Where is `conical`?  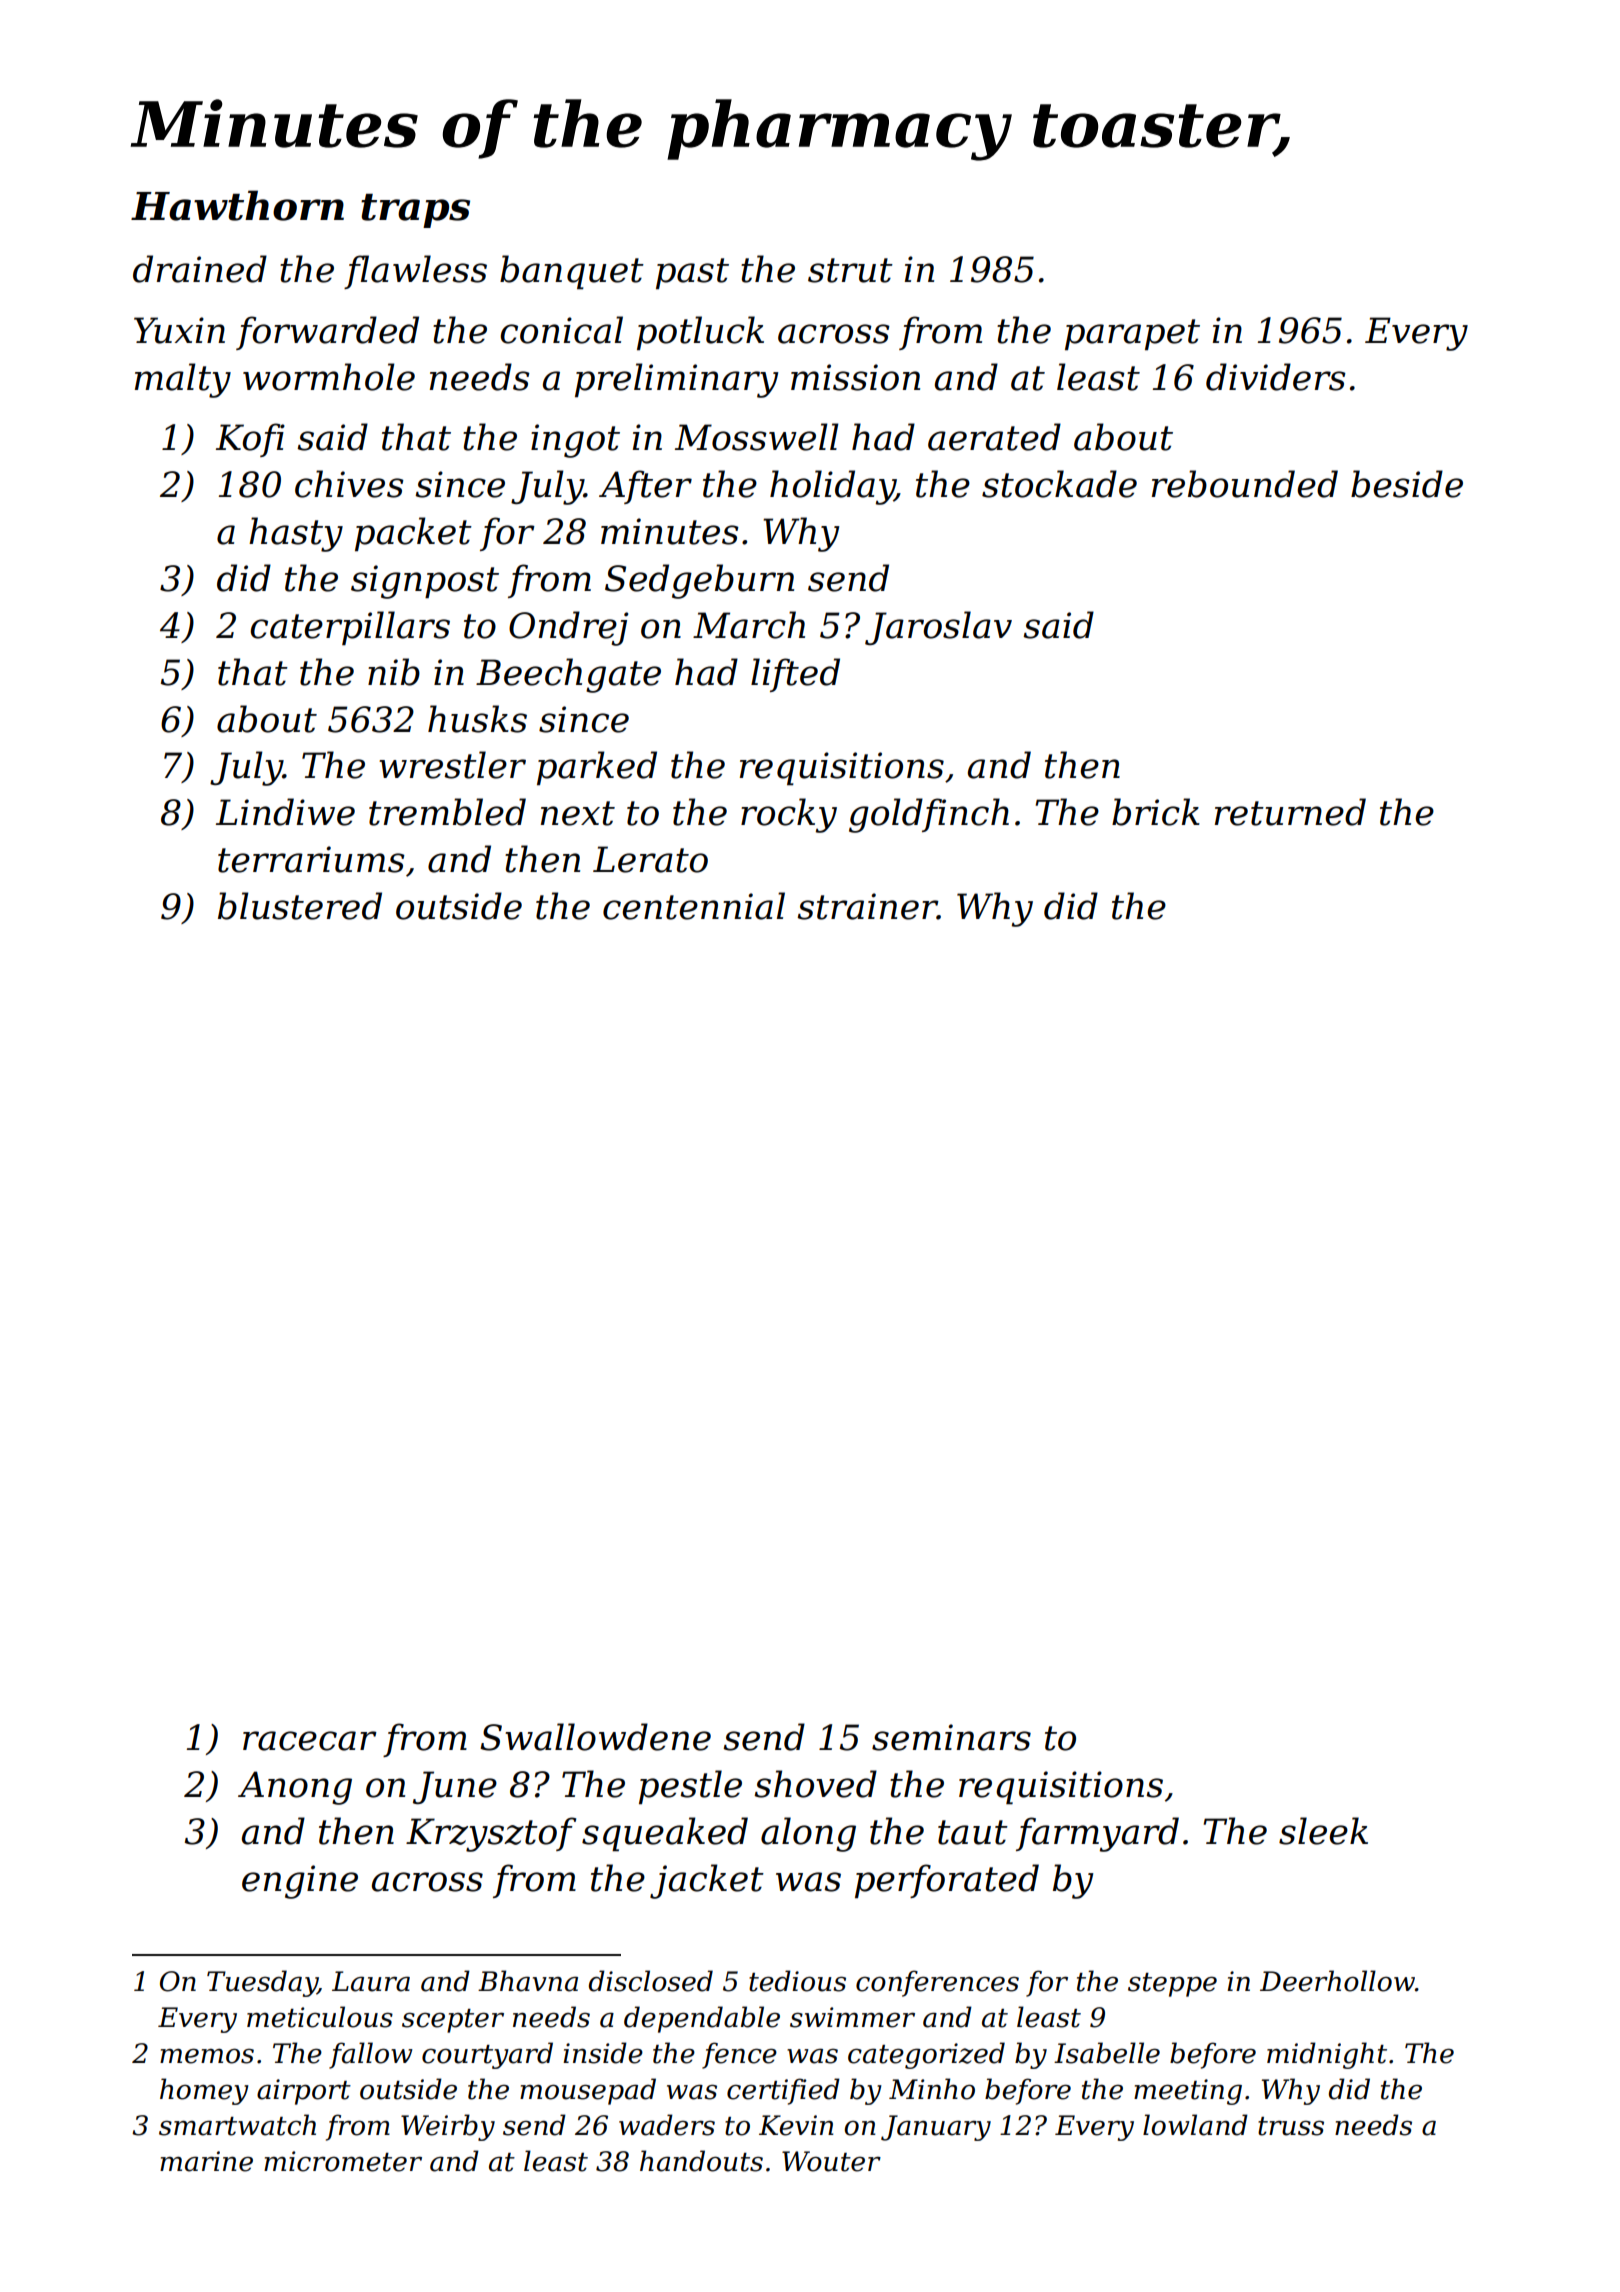 conical is located at coordinates (561, 330).
